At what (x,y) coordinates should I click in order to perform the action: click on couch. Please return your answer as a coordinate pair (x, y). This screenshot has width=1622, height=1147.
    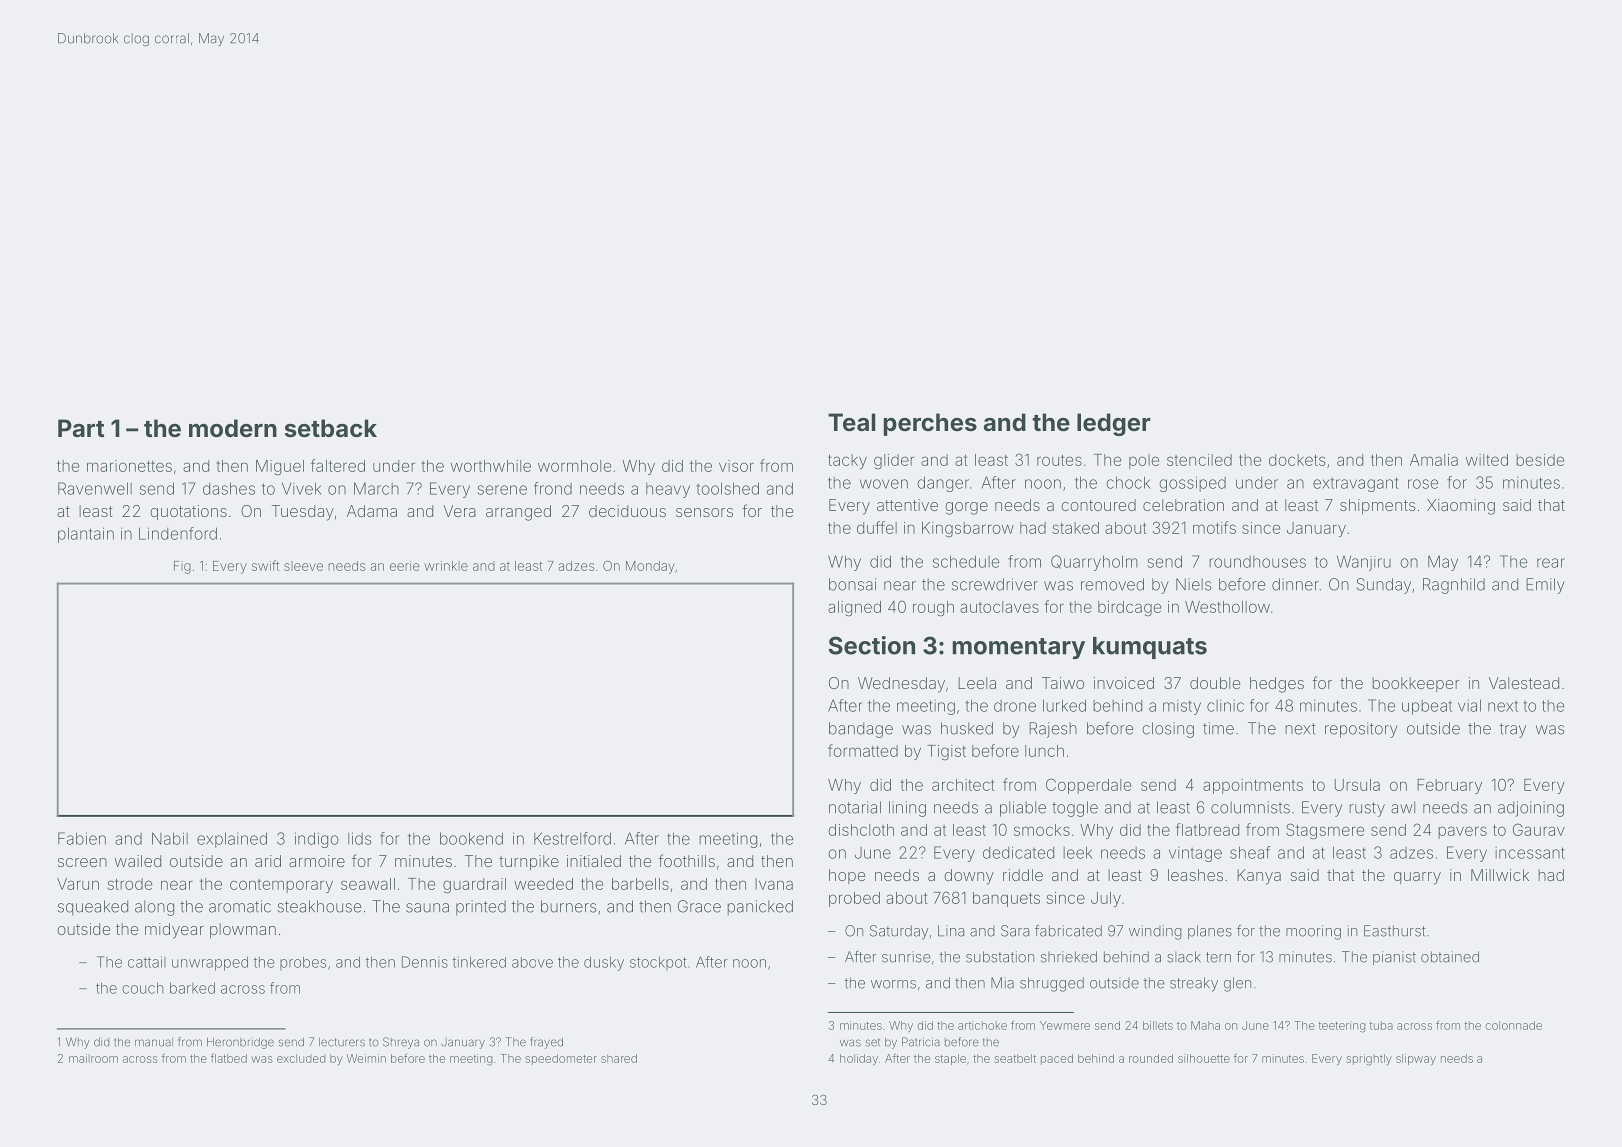
    Looking at the image, I should click on (142, 988).
